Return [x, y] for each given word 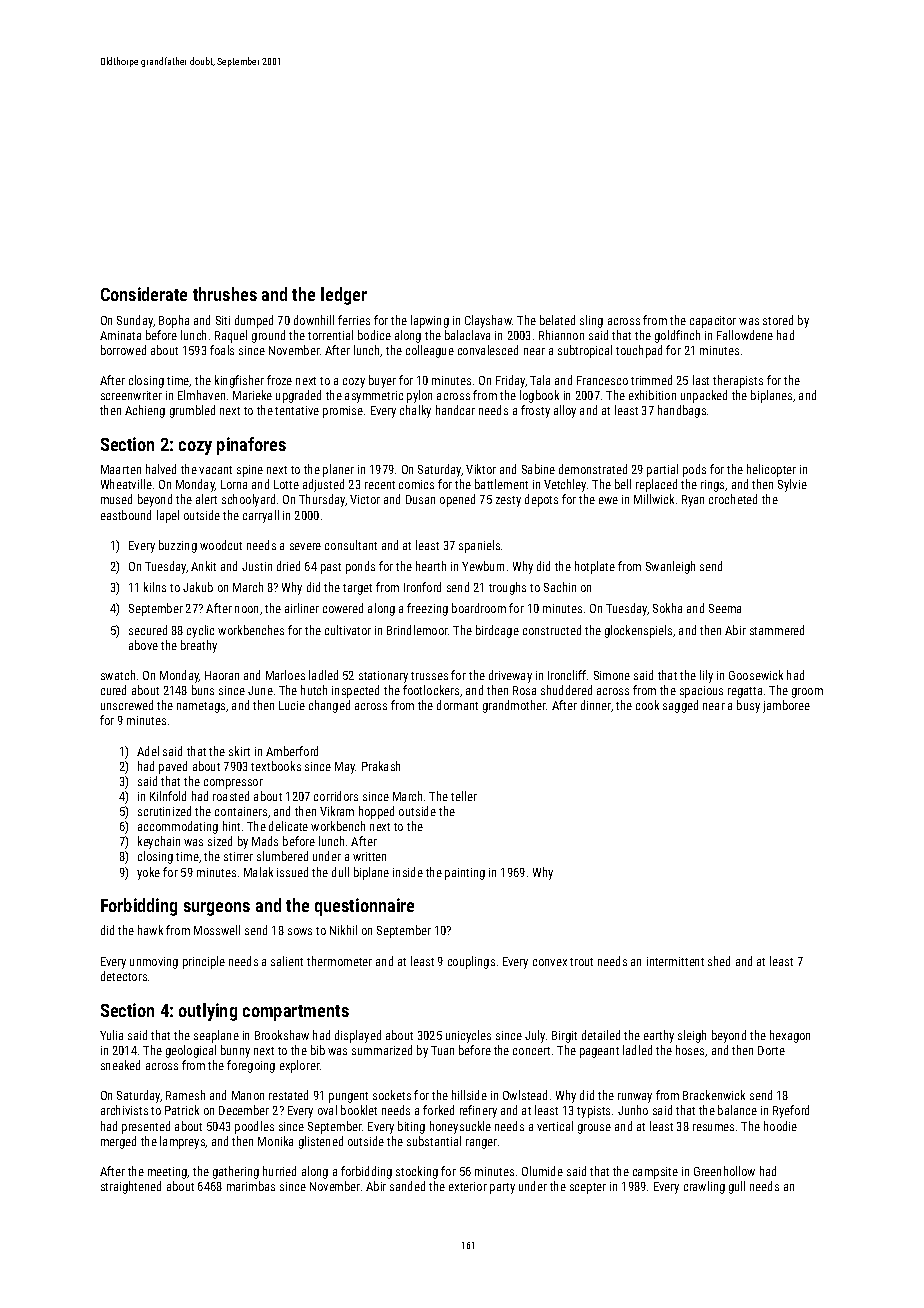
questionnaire [364, 907]
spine [250, 471]
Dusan [420, 499]
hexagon [790, 1036]
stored [778, 320]
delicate [288, 826]
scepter [588, 1188]
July [535, 1036]
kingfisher [239, 381]
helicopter [771, 470]
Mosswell [217, 930]
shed [719, 961]
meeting [168, 1173]
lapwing [430, 321]
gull [737, 1187]
